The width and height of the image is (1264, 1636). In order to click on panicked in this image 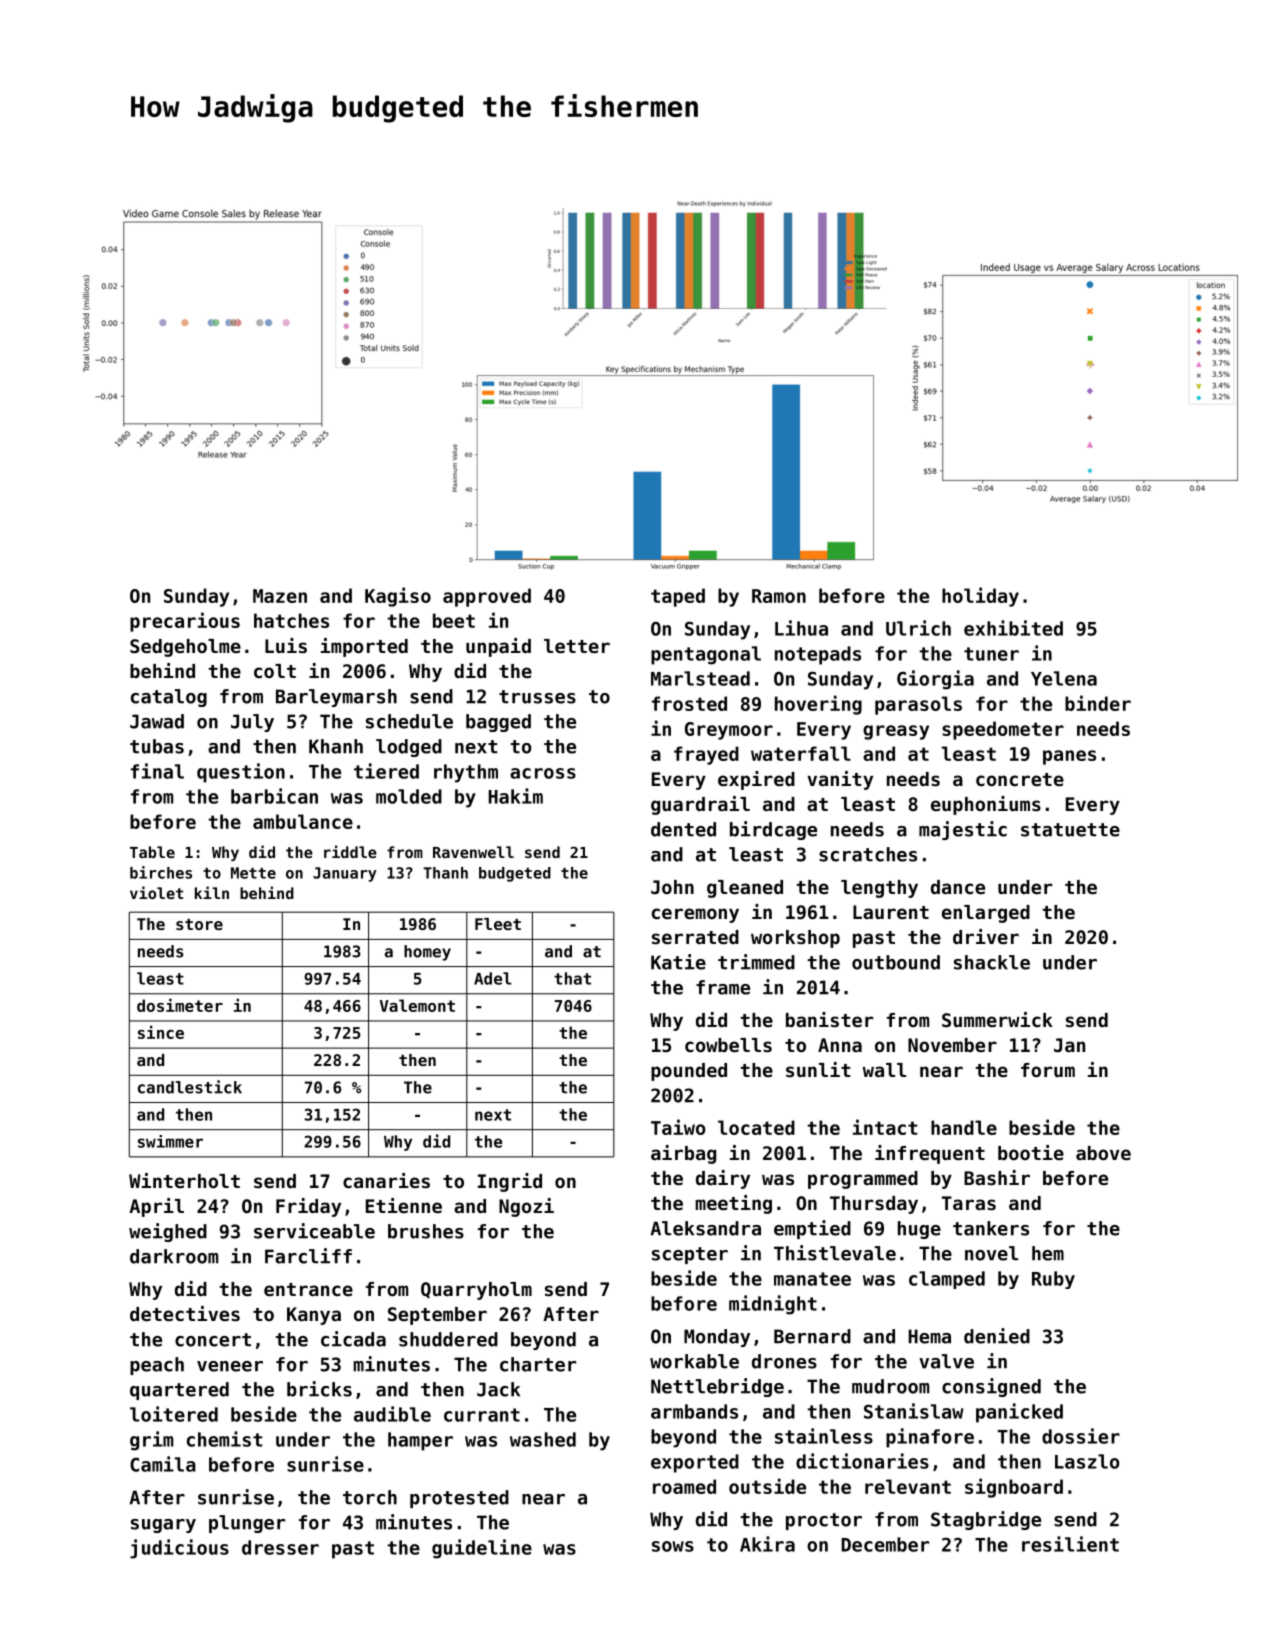, I will do `click(1019, 1413)`.
